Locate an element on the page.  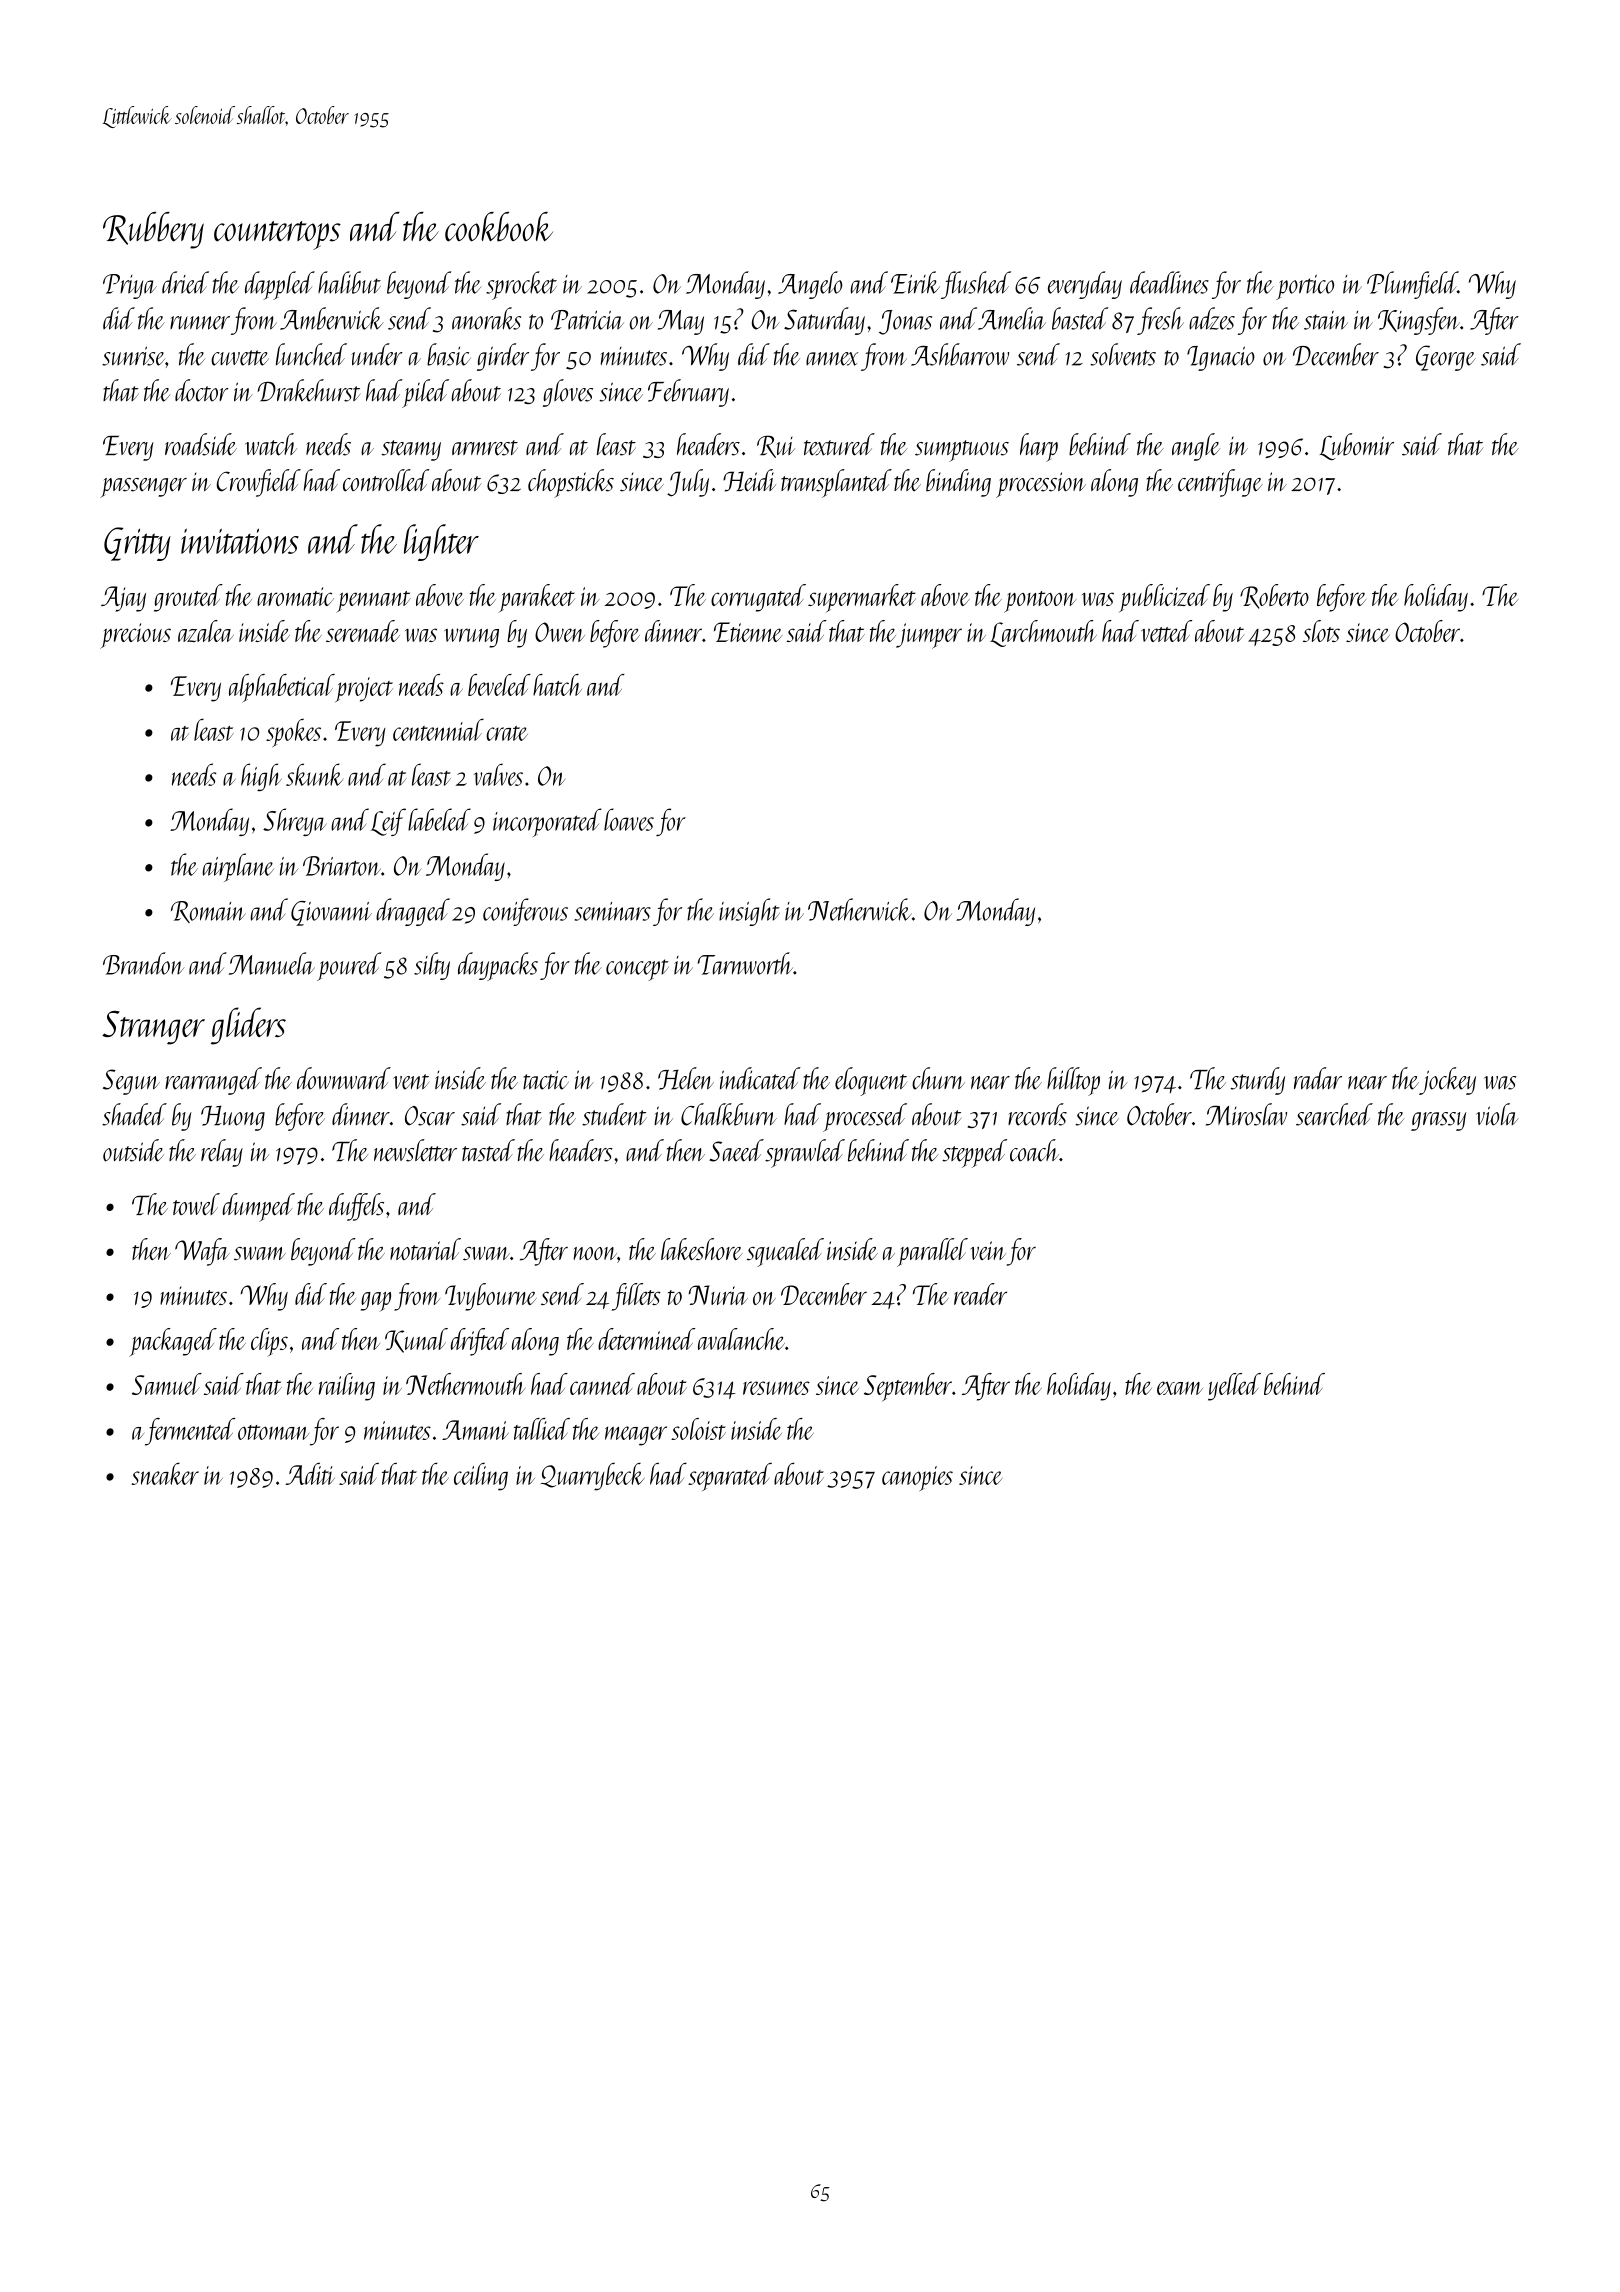
Brandon is located at coordinates (143, 963).
